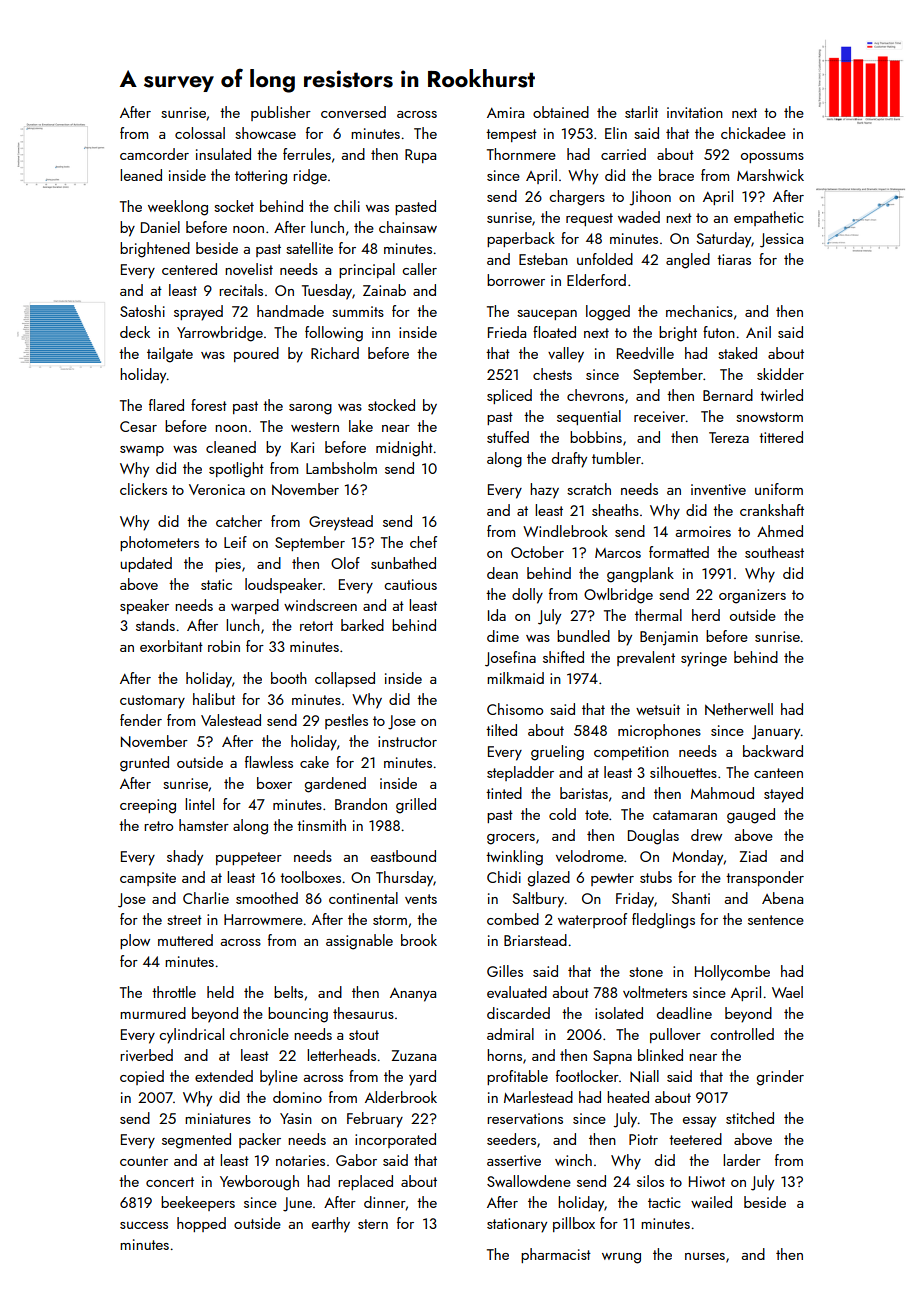 Image resolution: width=924 pixels, height=1314 pixels. Describe the element at coordinates (505, 112) in the screenshot. I see `Amira` at that location.
